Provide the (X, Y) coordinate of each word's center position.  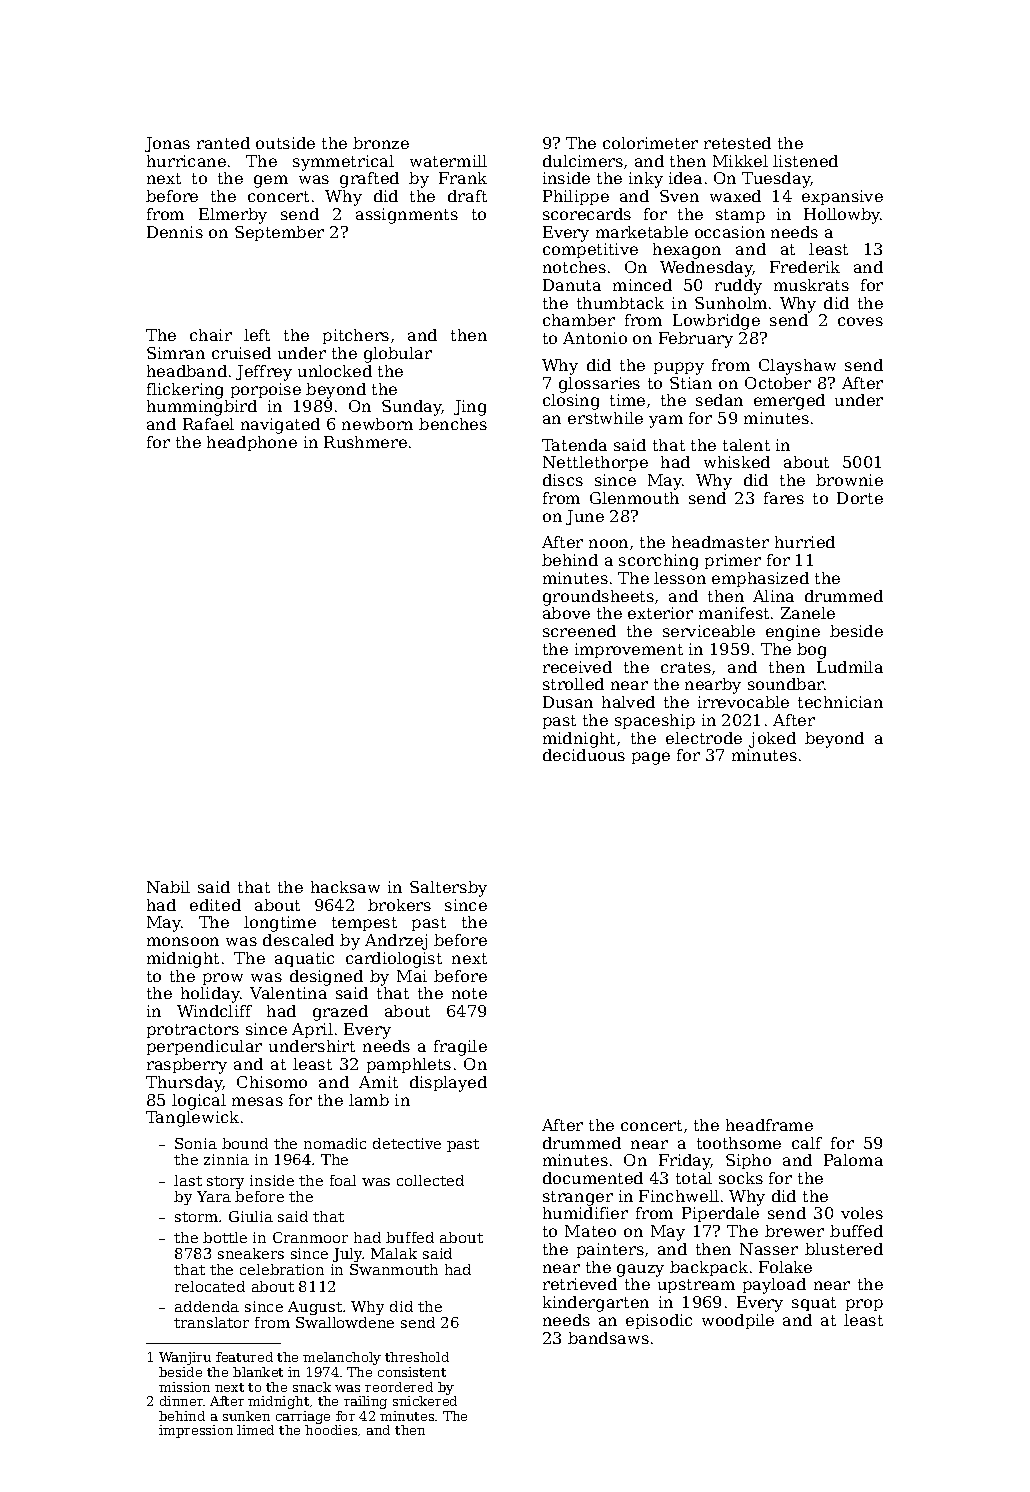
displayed (448, 1084)
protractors (193, 1031)
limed (255, 1430)
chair (211, 335)
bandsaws (608, 1338)
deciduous (584, 755)
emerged (789, 402)
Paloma (853, 1160)
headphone (252, 443)
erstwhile (605, 418)
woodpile (738, 1321)
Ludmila (850, 667)
